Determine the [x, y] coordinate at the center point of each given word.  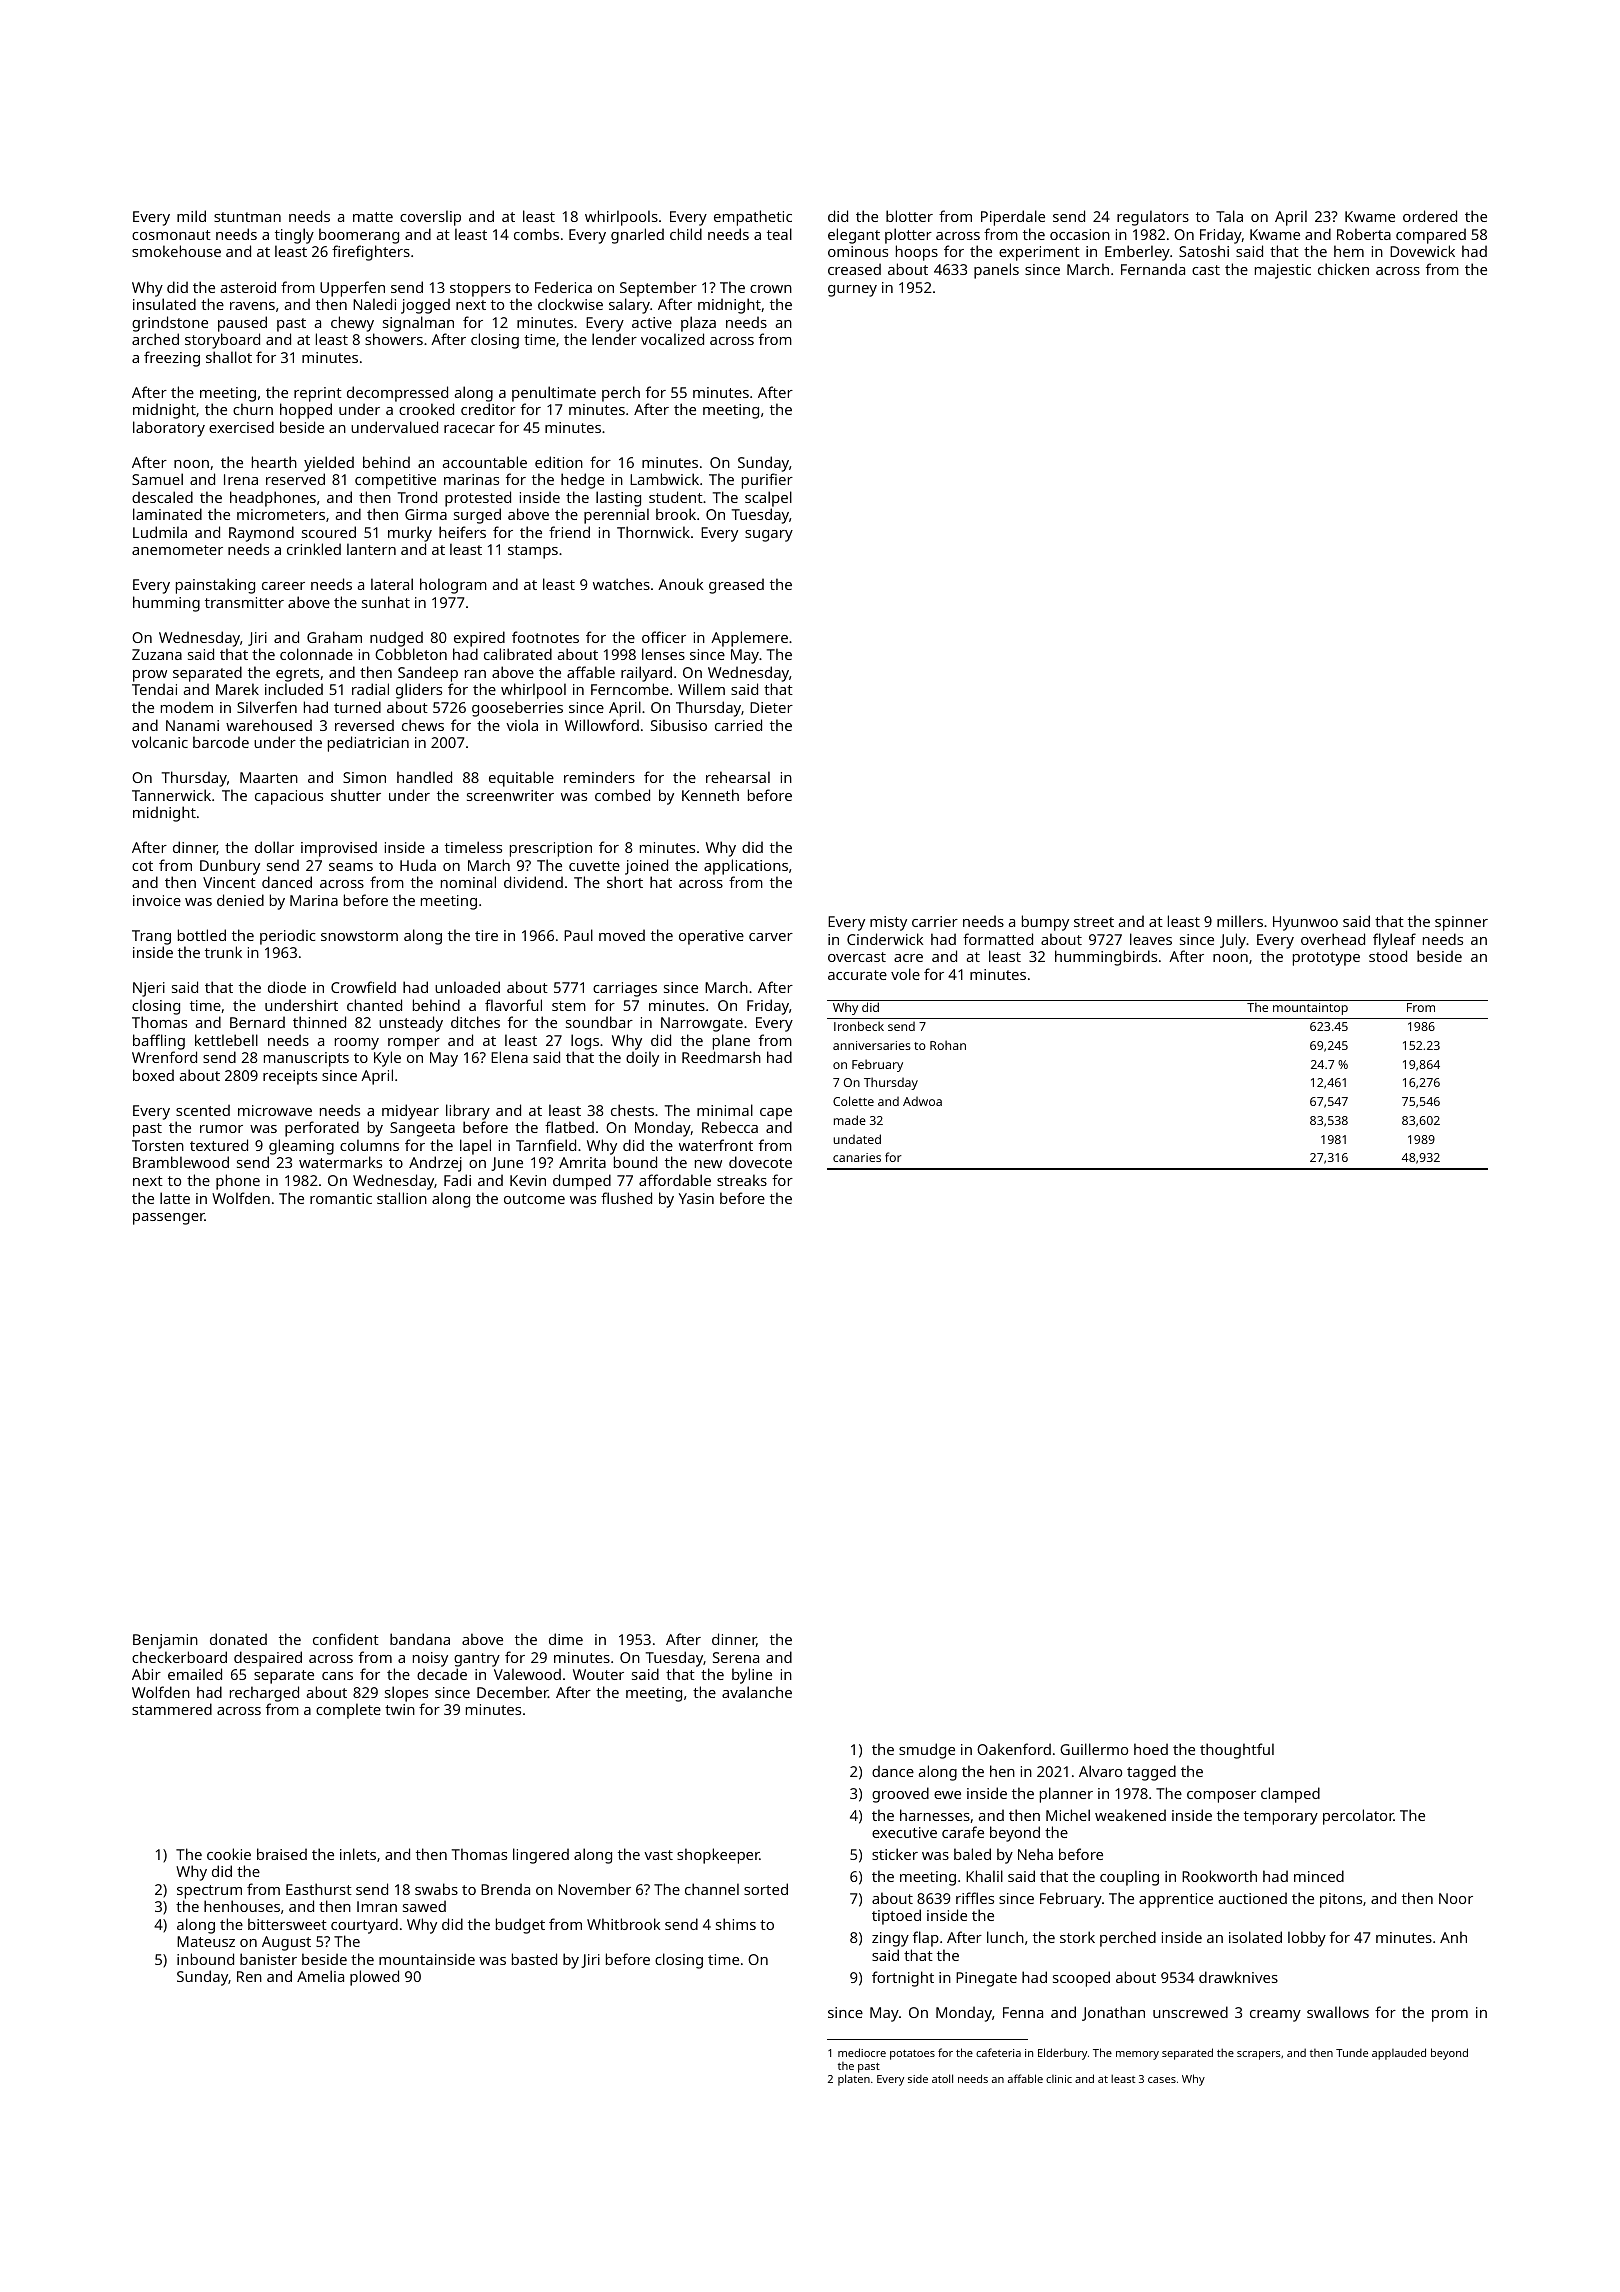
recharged [264, 1694]
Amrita [582, 1162]
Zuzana [157, 654]
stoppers [480, 290]
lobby [1307, 1939]
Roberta [1364, 234]
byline [752, 1676]
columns [369, 1145]
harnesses [935, 1815]
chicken [1343, 269]
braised [282, 1854]
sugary [769, 536]
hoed [1151, 1749]
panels [996, 271]
